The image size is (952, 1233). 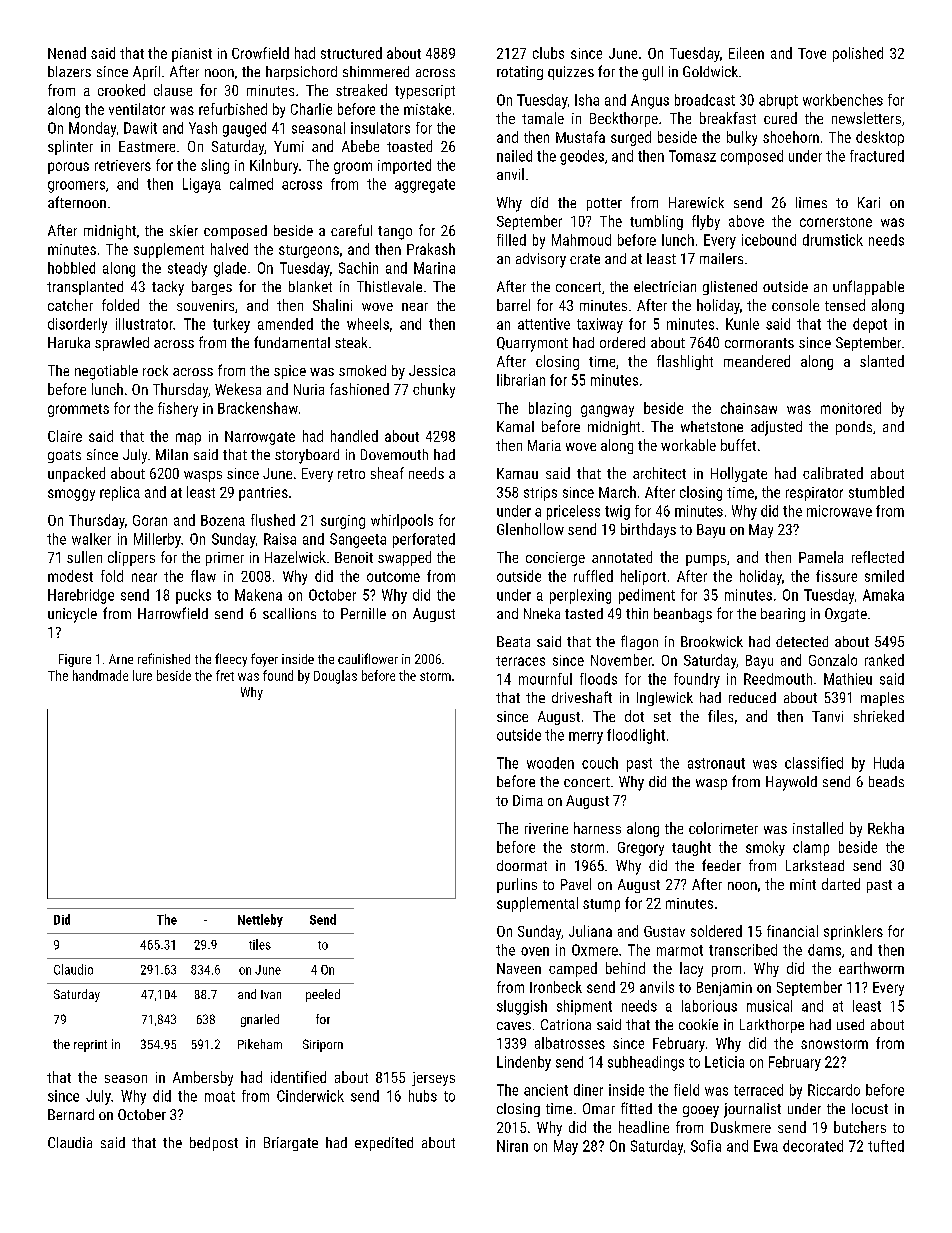 I want to click on expedited, so click(x=384, y=1144).
